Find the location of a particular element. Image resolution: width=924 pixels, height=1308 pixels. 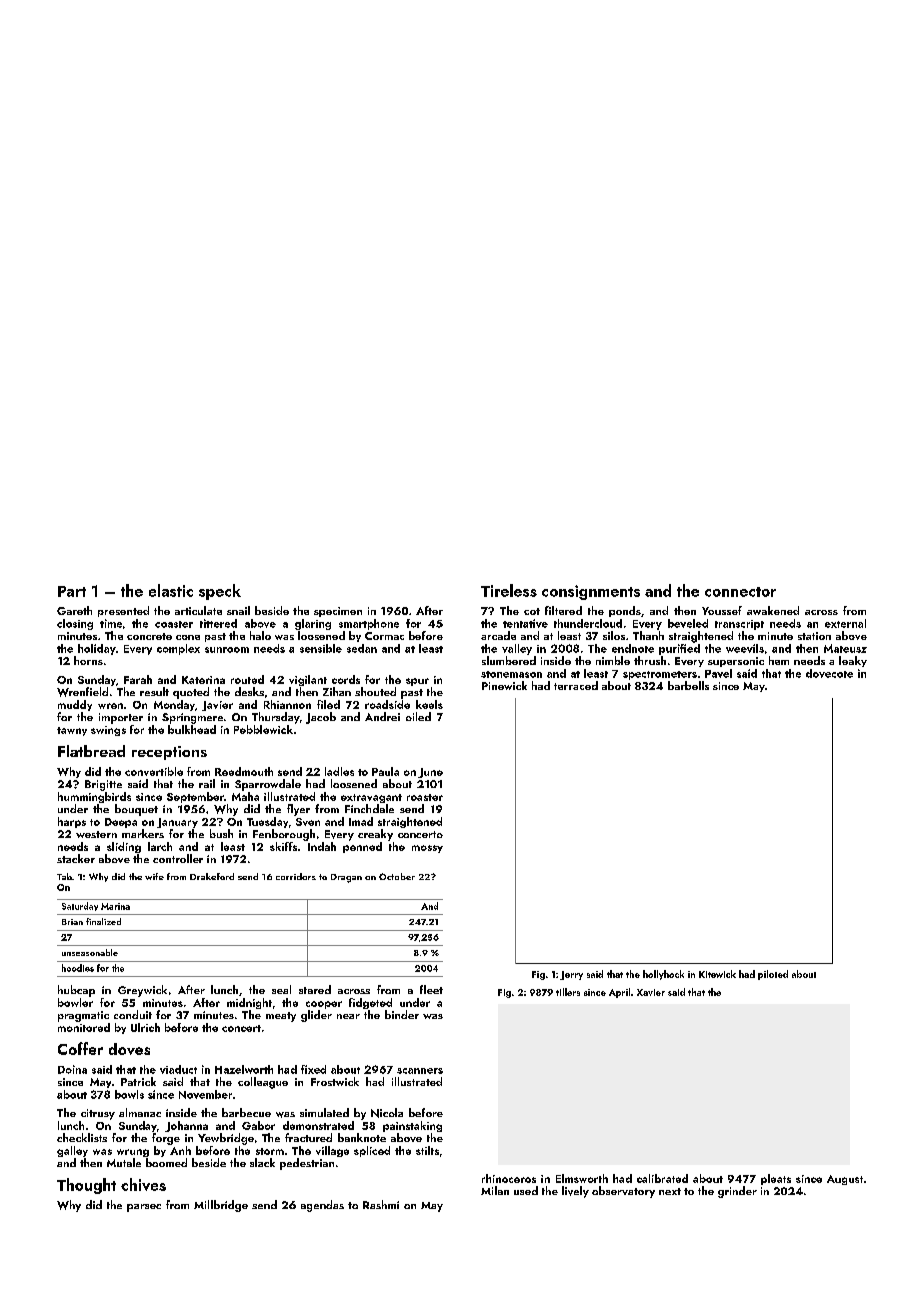

connector is located at coordinates (740, 592).
